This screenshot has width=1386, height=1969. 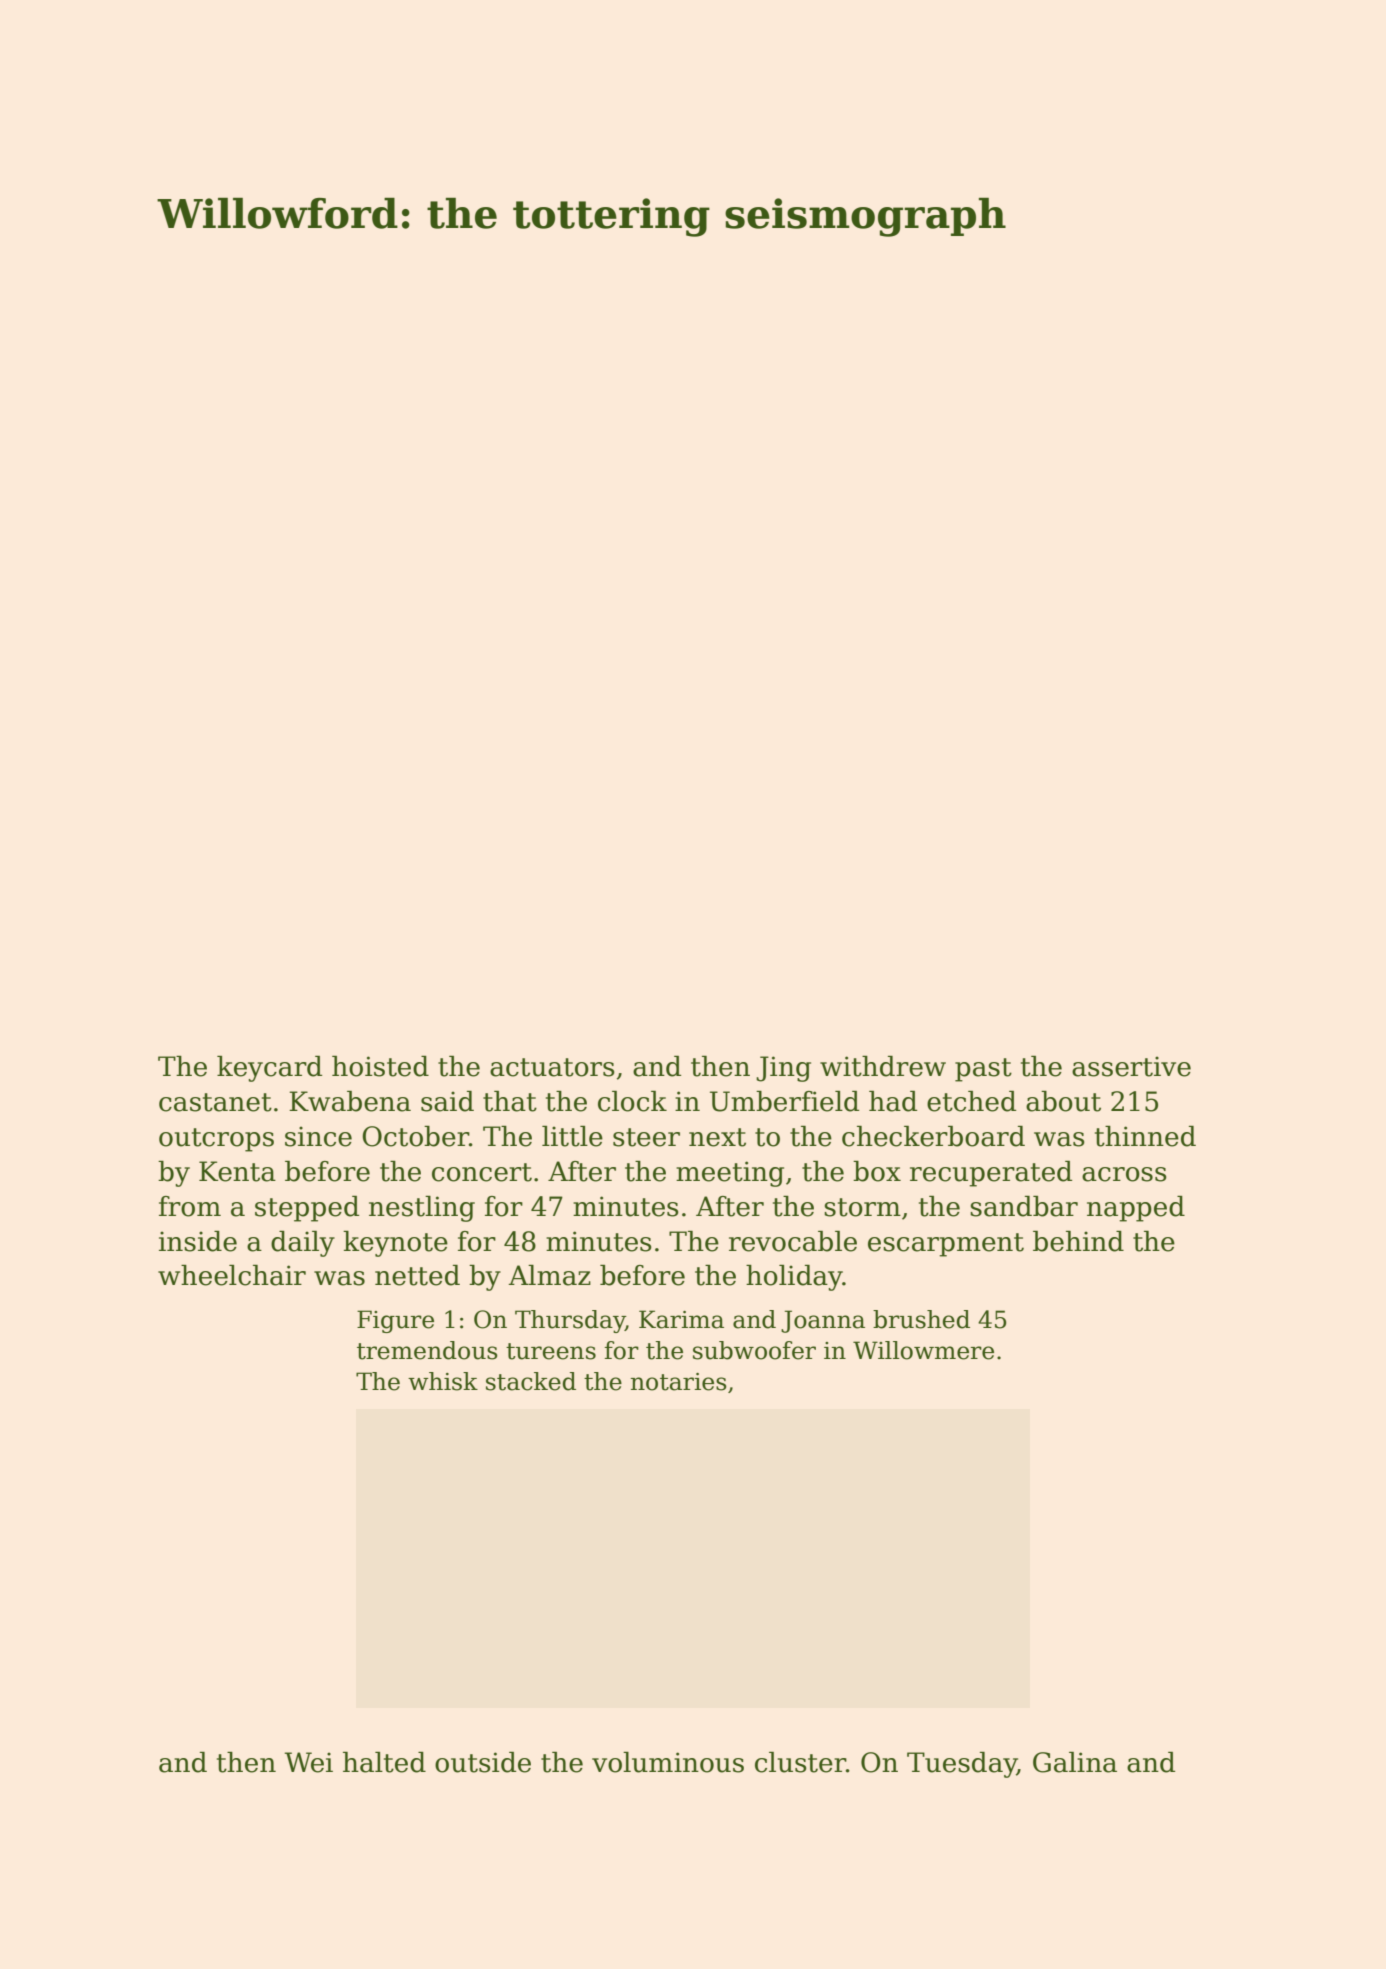 What do you see at coordinates (1078, 1241) in the screenshot?
I see `behind` at bounding box center [1078, 1241].
